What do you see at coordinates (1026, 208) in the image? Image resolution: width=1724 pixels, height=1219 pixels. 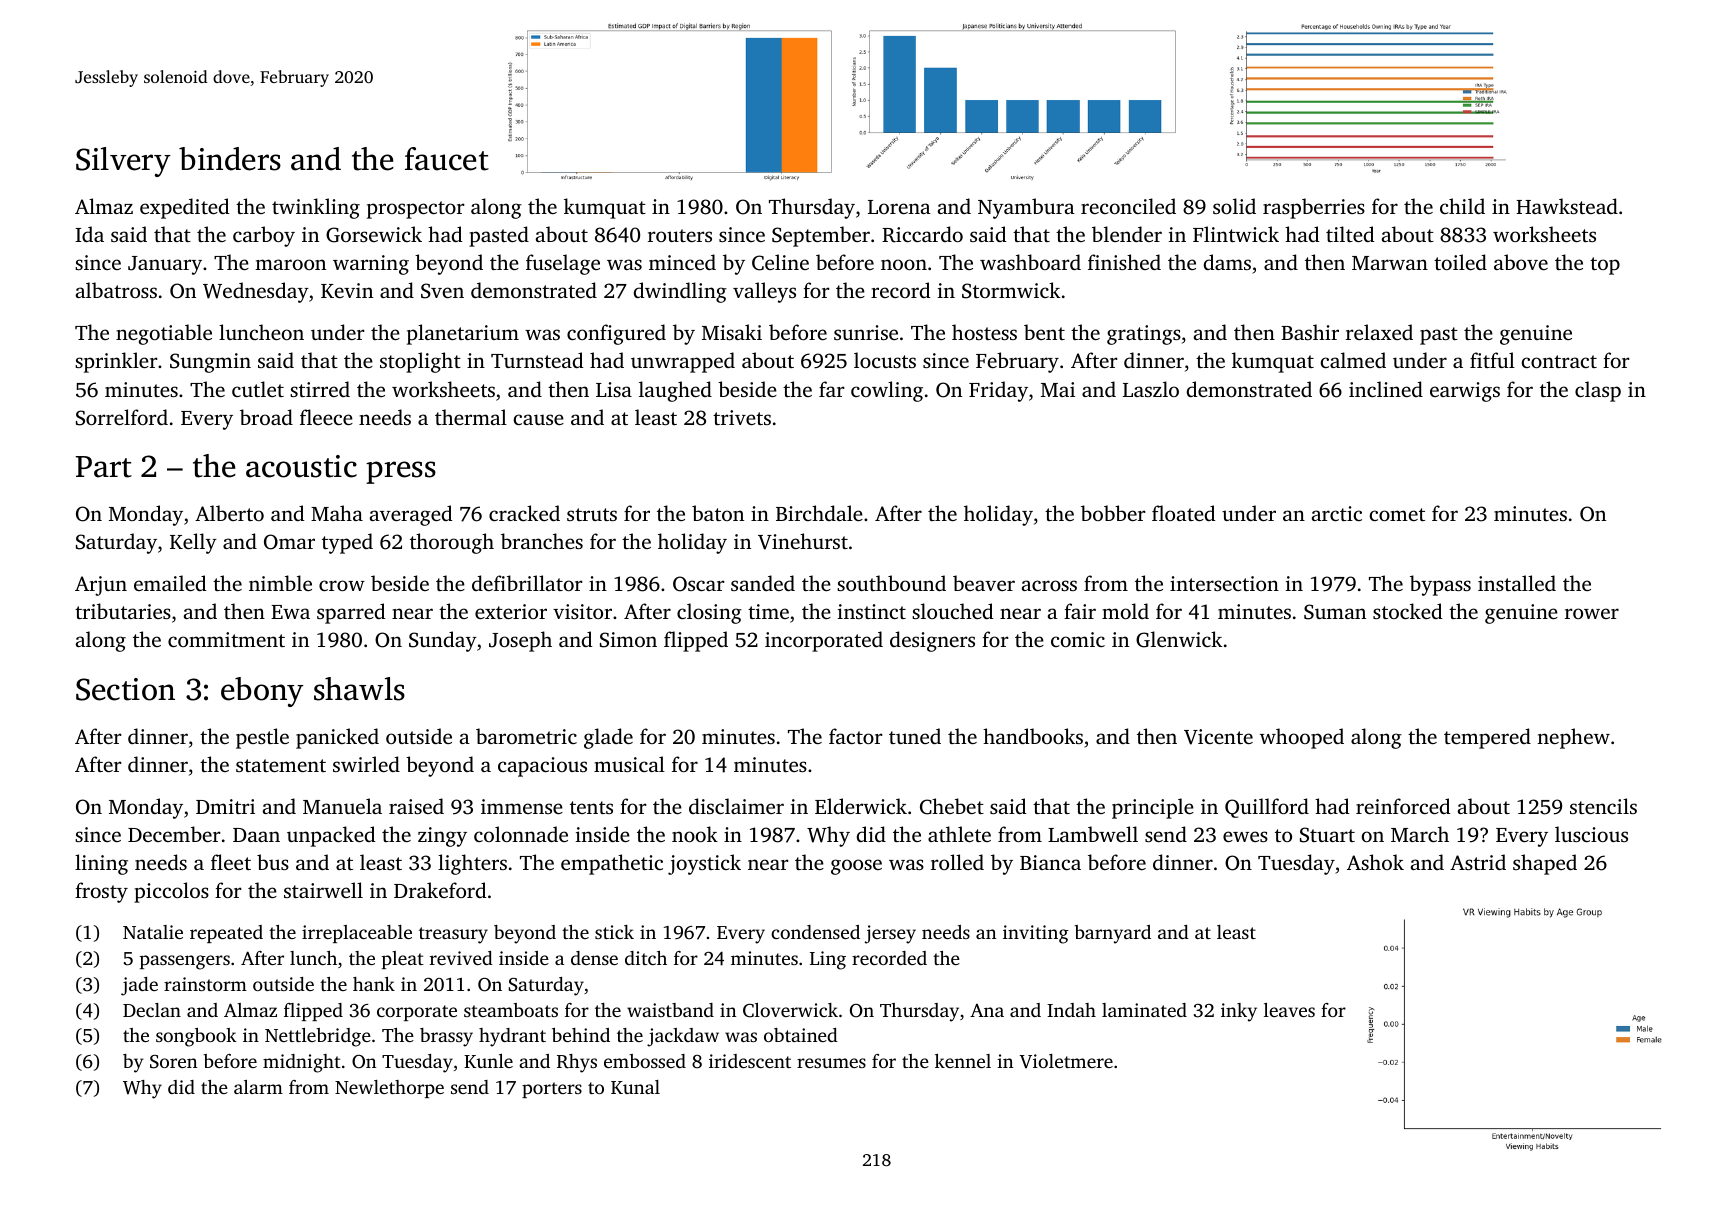 I see `Nyambura` at bounding box center [1026, 208].
